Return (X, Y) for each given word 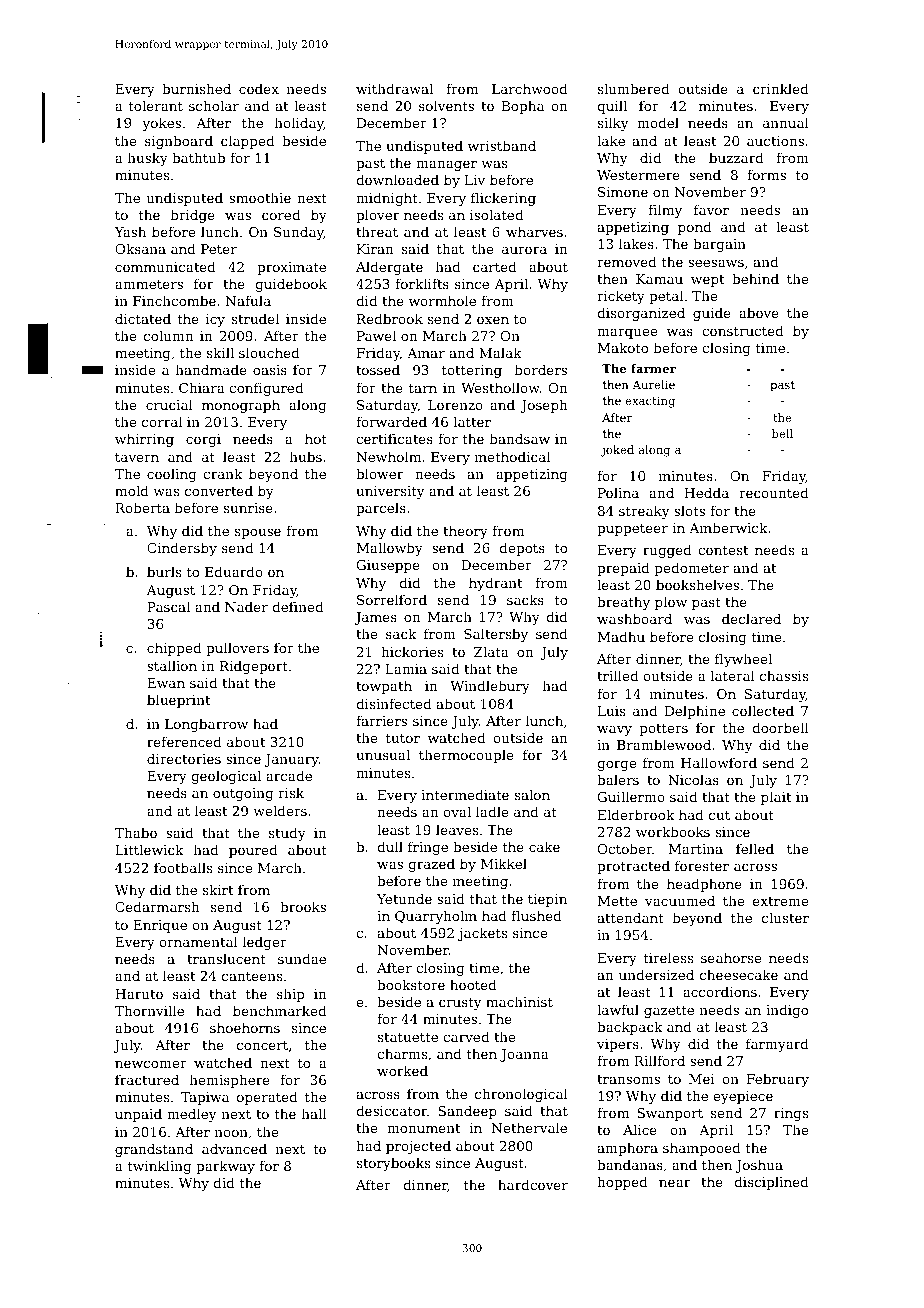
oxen (493, 320)
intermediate (465, 794)
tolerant (156, 105)
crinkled (781, 88)
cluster (785, 917)
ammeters (149, 284)
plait (776, 798)
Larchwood (530, 88)
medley (192, 1115)
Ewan (166, 683)
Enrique (160, 926)
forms (767, 174)
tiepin (547, 900)
